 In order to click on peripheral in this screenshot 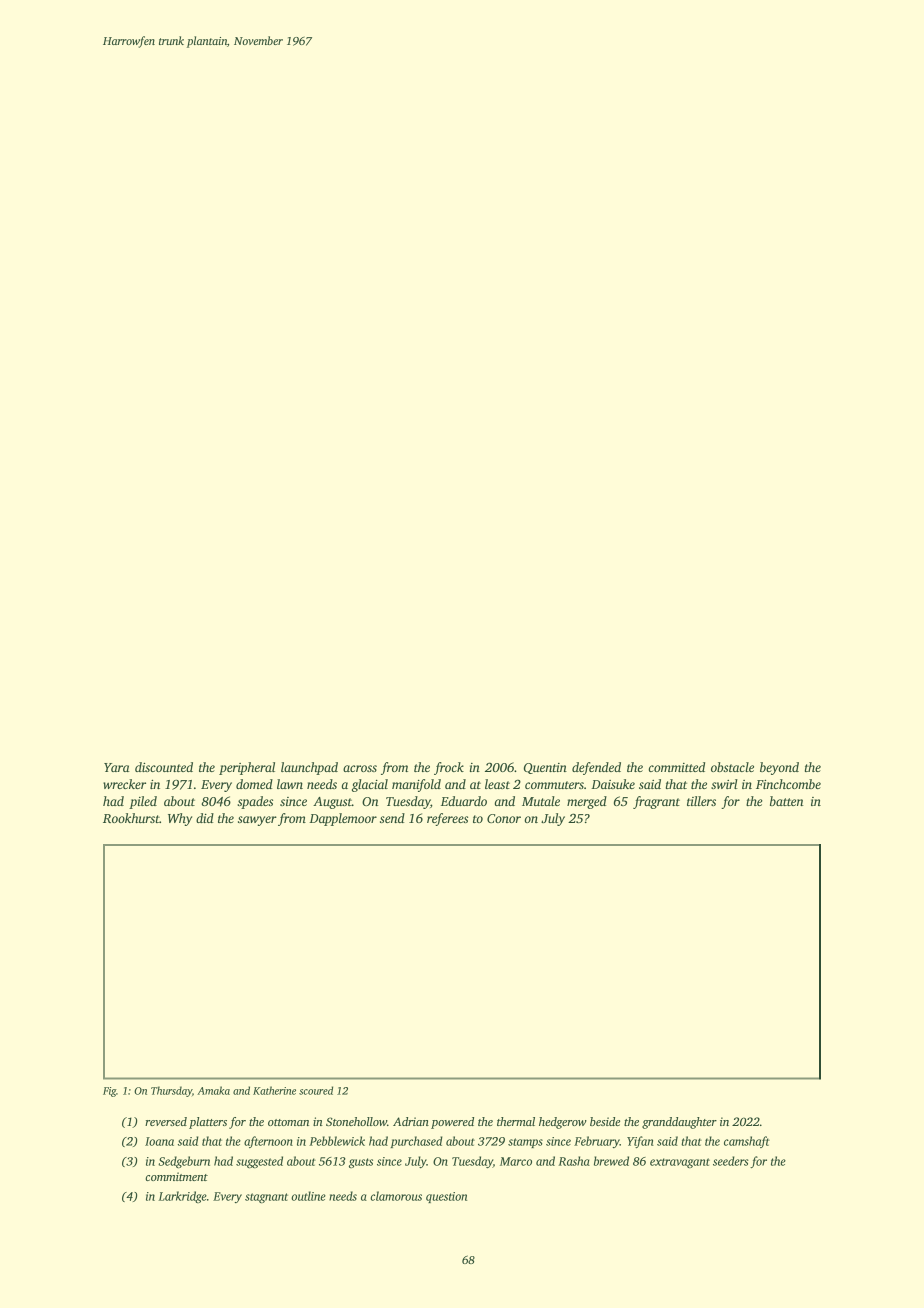, I will do `click(247, 768)`.
